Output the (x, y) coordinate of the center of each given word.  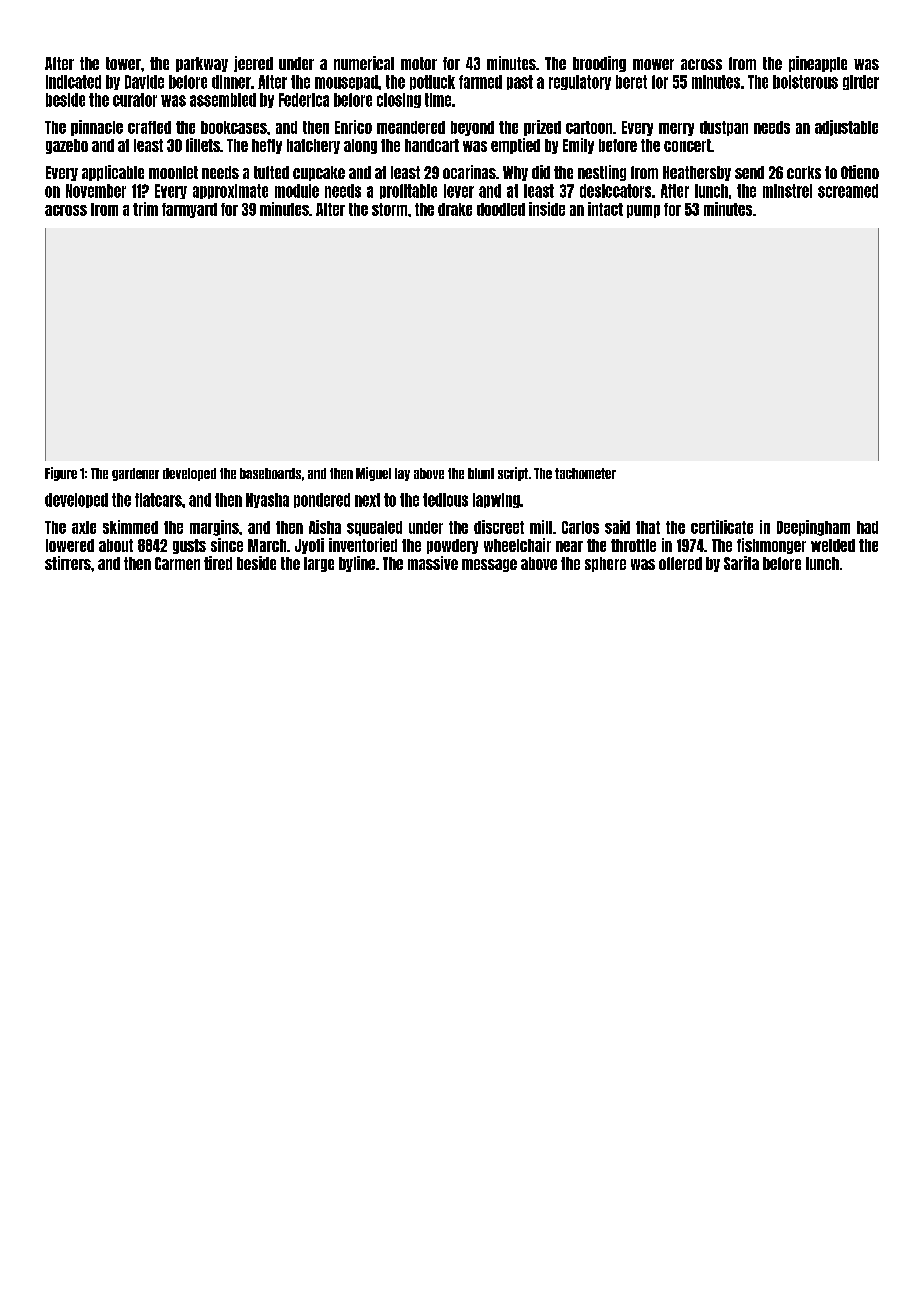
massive (433, 563)
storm (389, 209)
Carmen (177, 563)
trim (145, 209)
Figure (61, 474)
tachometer (585, 473)
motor (419, 63)
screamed (848, 191)
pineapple (818, 64)
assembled (223, 100)
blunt (481, 473)
